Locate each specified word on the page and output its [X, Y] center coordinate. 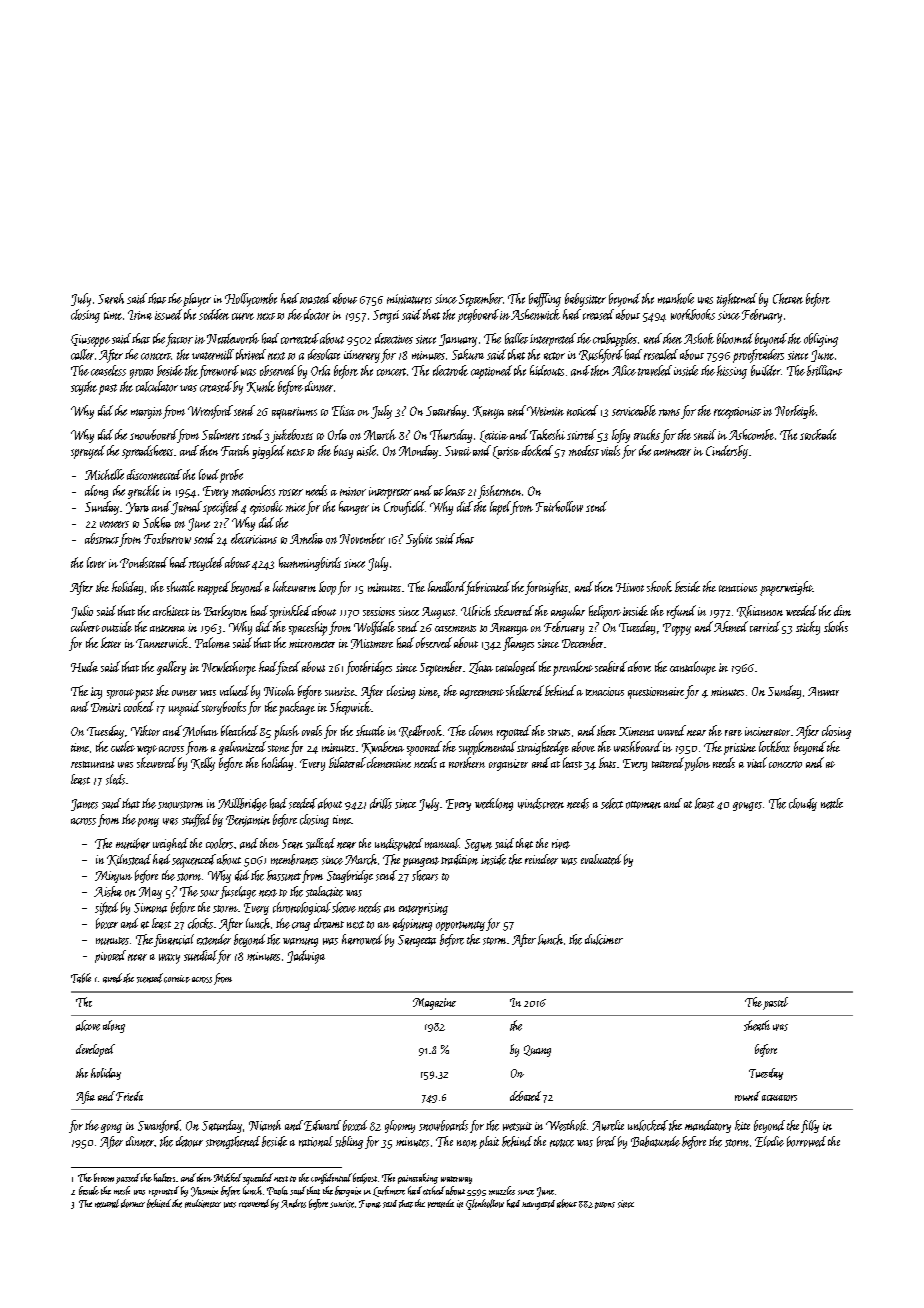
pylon [697, 764]
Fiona [370, 1204]
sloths [836, 626]
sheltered [525, 690]
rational [316, 1141]
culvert [85, 626]
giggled [268, 452]
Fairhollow [559, 506]
